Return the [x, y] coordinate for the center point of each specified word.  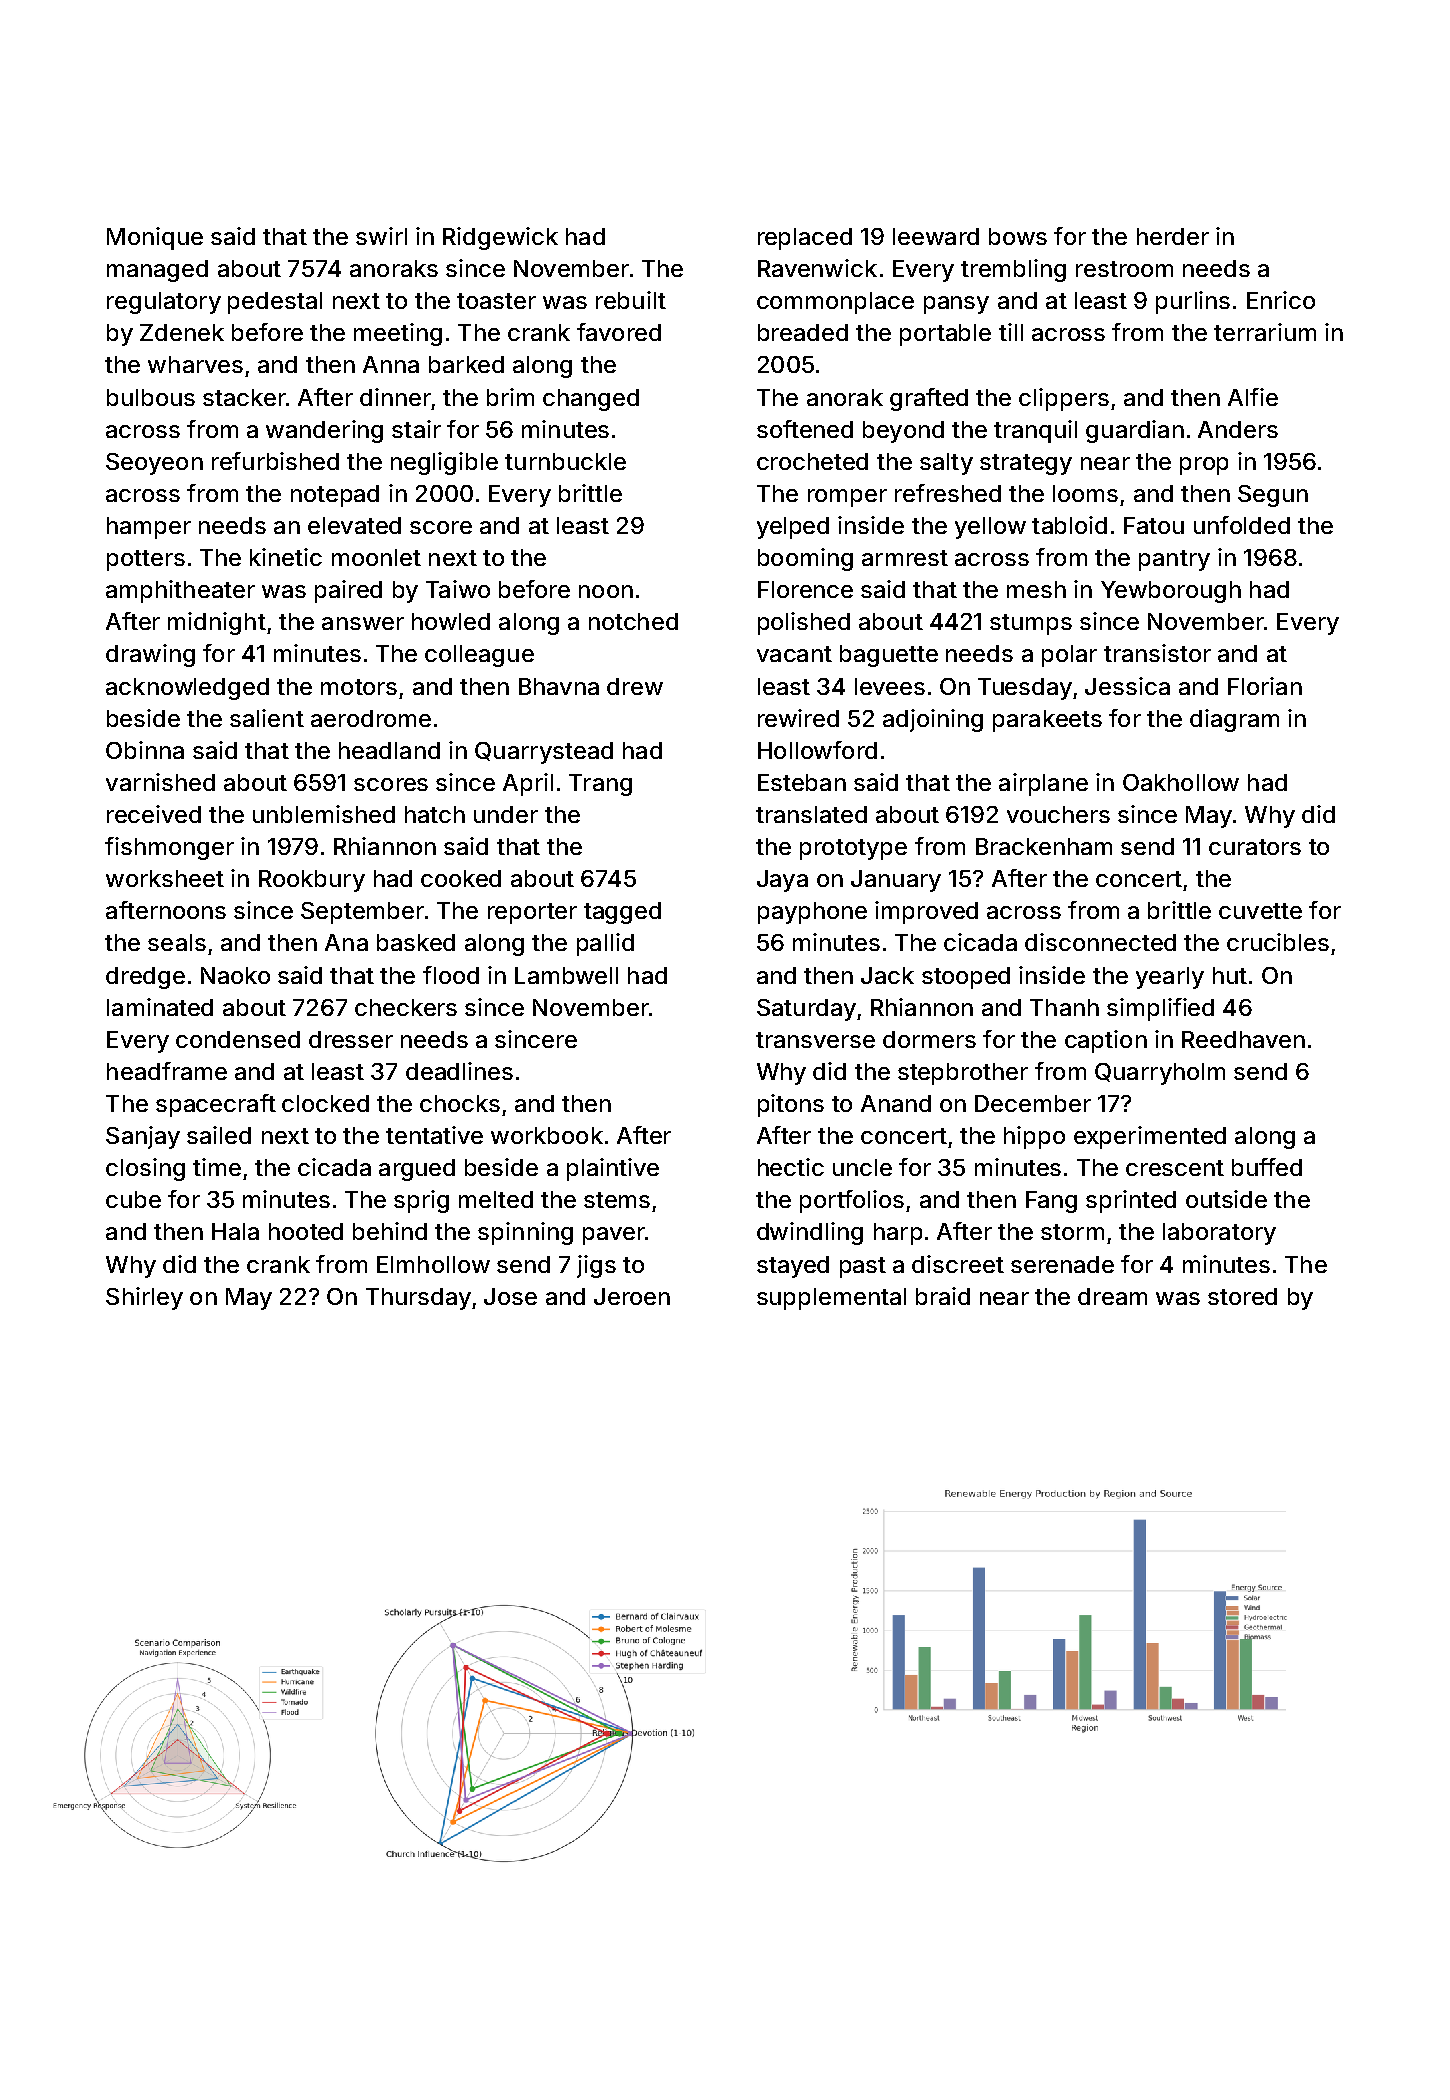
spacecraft [216, 1105]
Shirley [144, 1298]
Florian [1265, 686]
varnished [160, 782]
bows [1018, 236]
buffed [1267, 1167]
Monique [155, 238]
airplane [1043, 784]
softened [805, 429]
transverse [815, 1040]
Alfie [1253, 397]
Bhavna [559, 686]
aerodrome [371, 718]
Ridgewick [500, 238]
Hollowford [817, 750]
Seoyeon [154, 464]
